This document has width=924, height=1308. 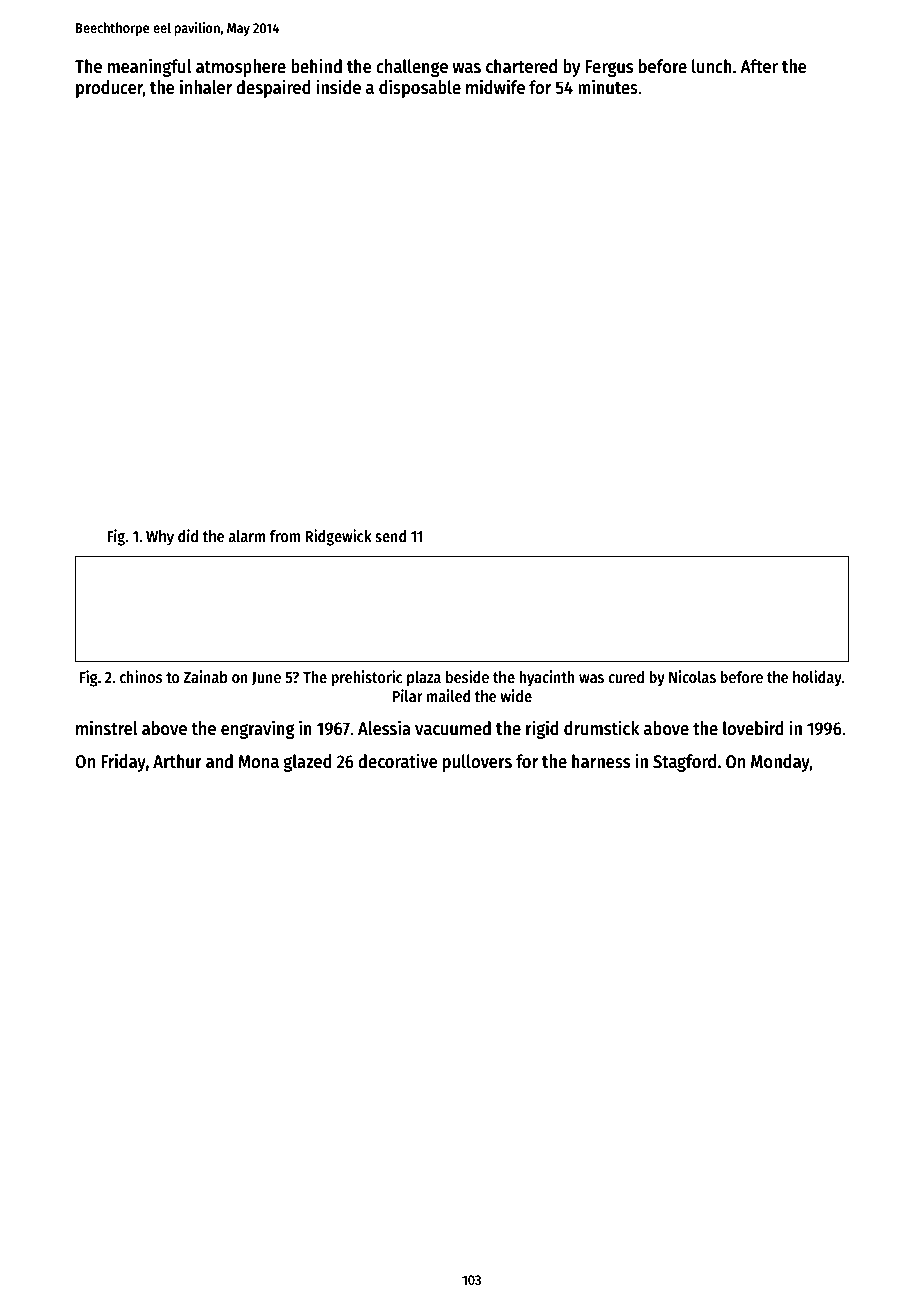 What do you see at coordinates (420, 88) in the document?
I see `disposable` at bounding box center [420, 88].
